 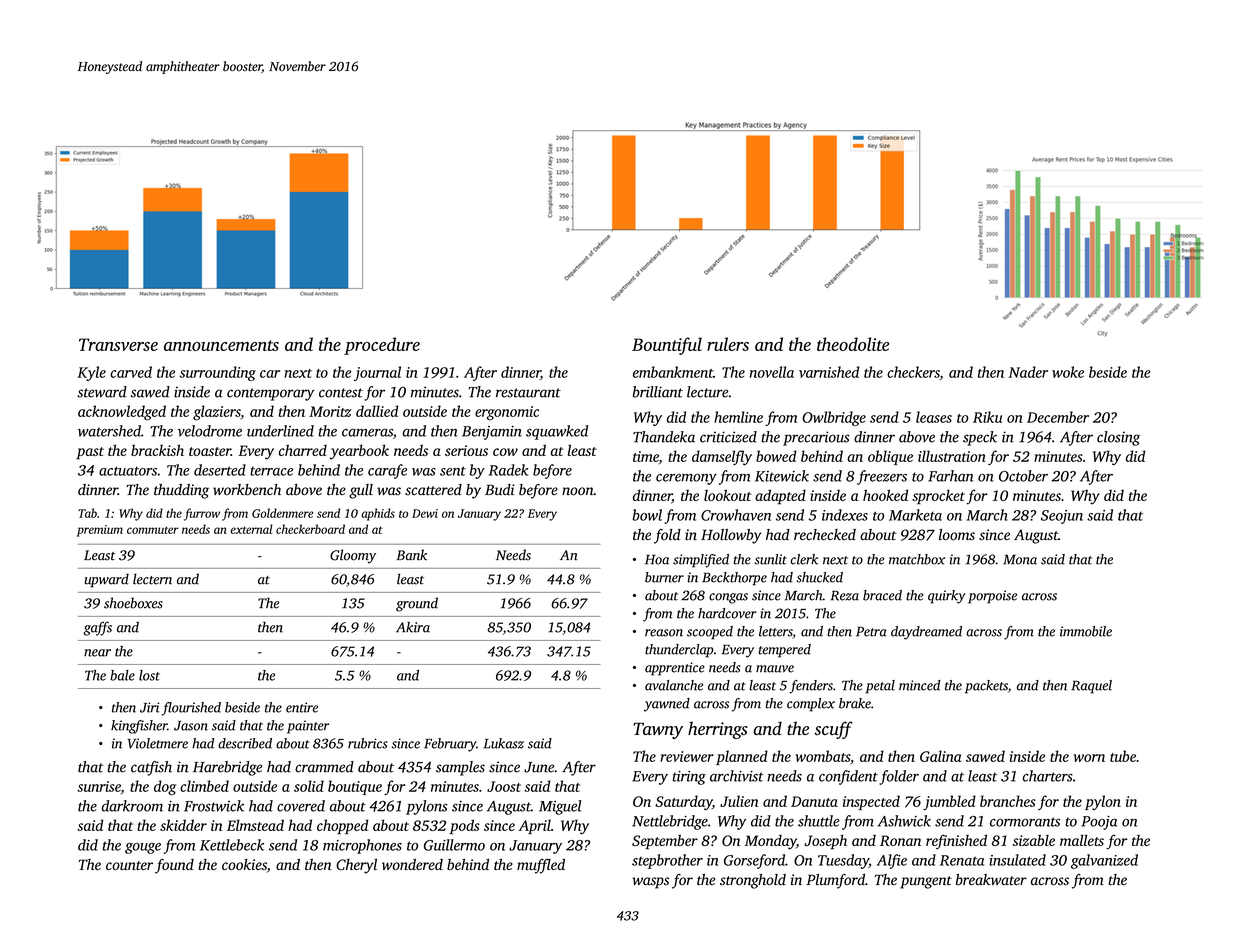 What do you see at coordinates (646, 456) in the image?
I see `time` at bounding box center [646, 456].
